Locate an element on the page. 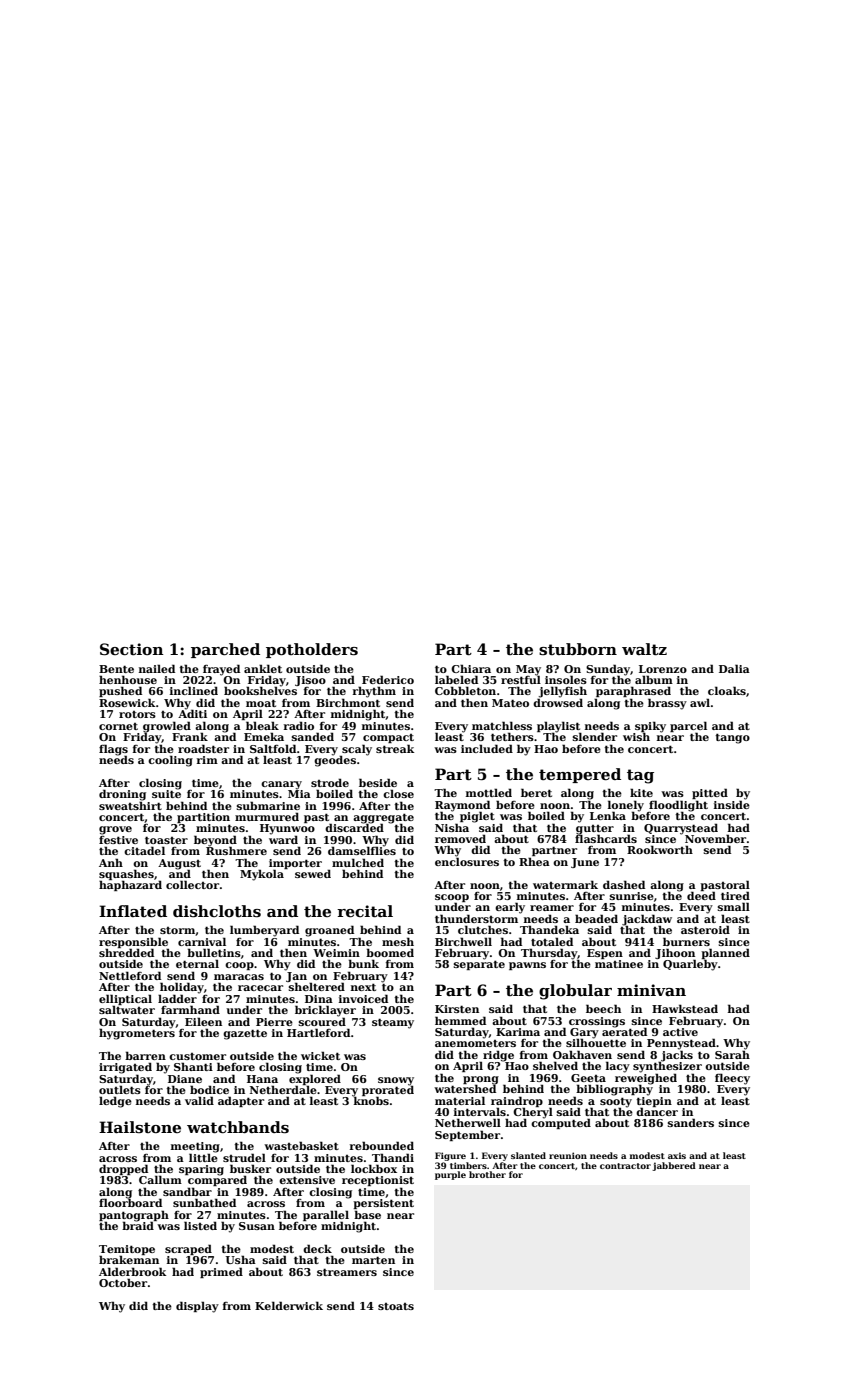 The height and width of the image is (1400, 849). waltz is located at coordinates (644, 649).
